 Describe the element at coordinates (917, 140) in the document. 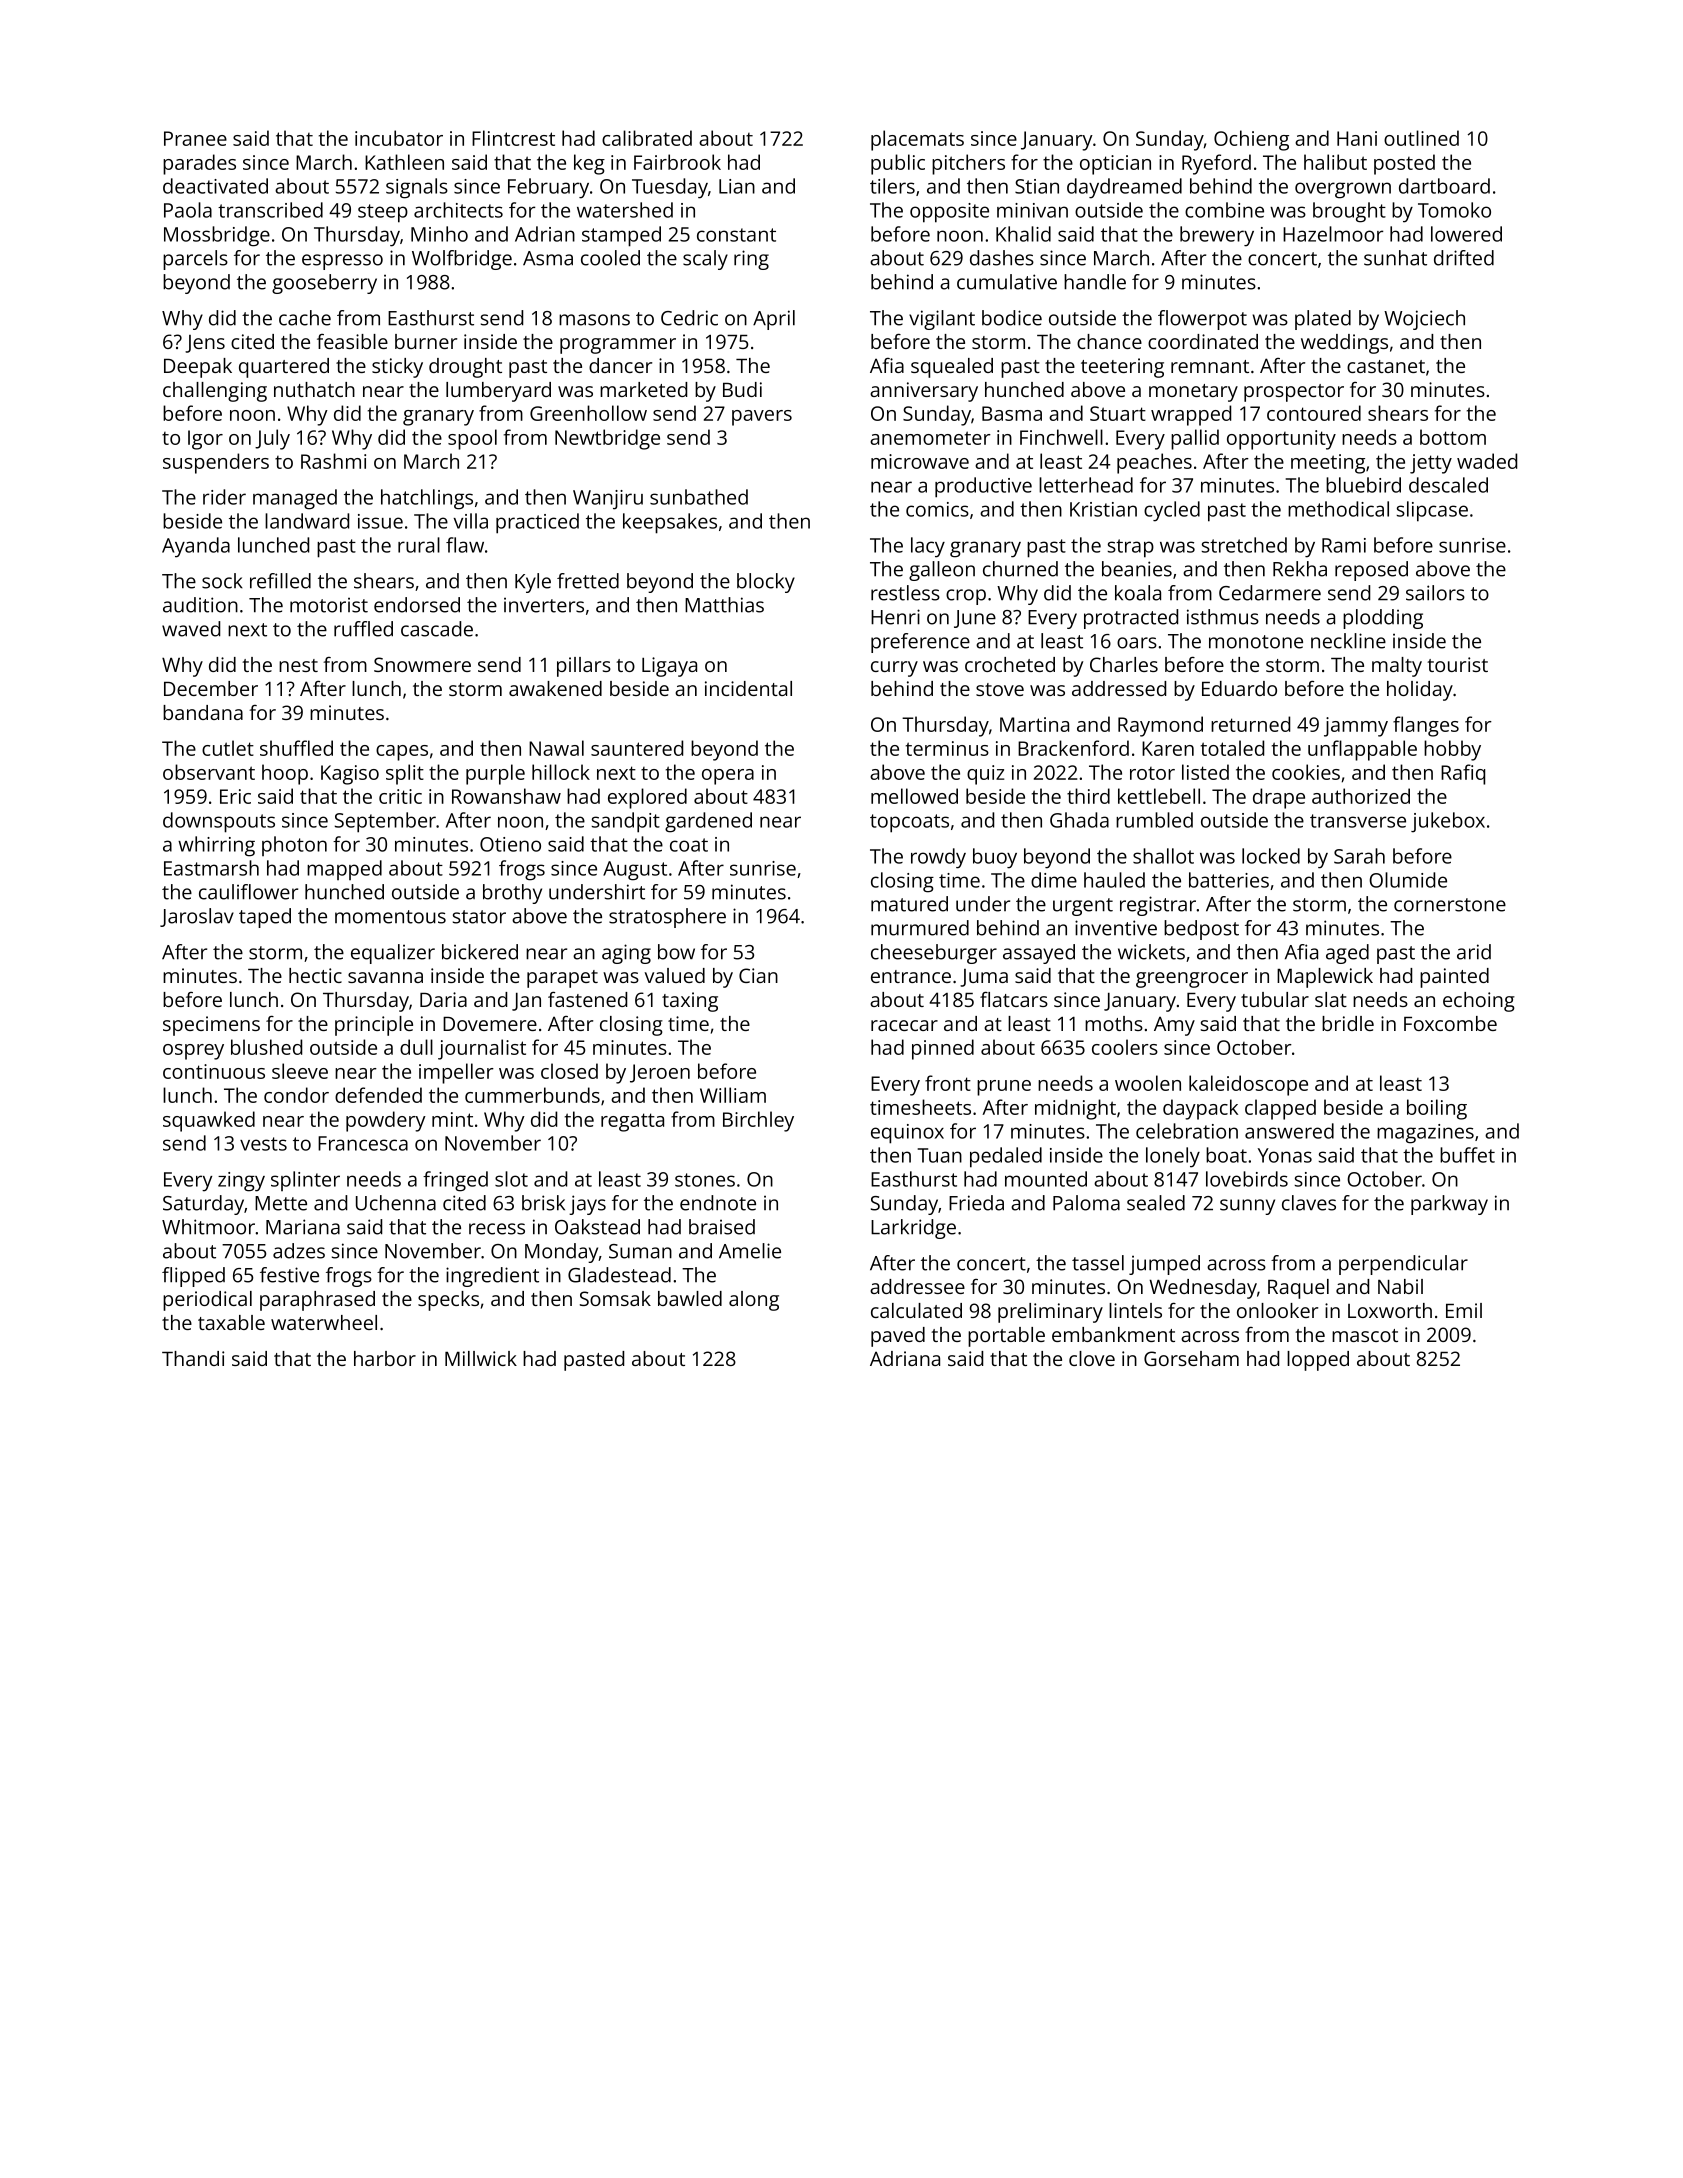

I see `placemats` at that location.
